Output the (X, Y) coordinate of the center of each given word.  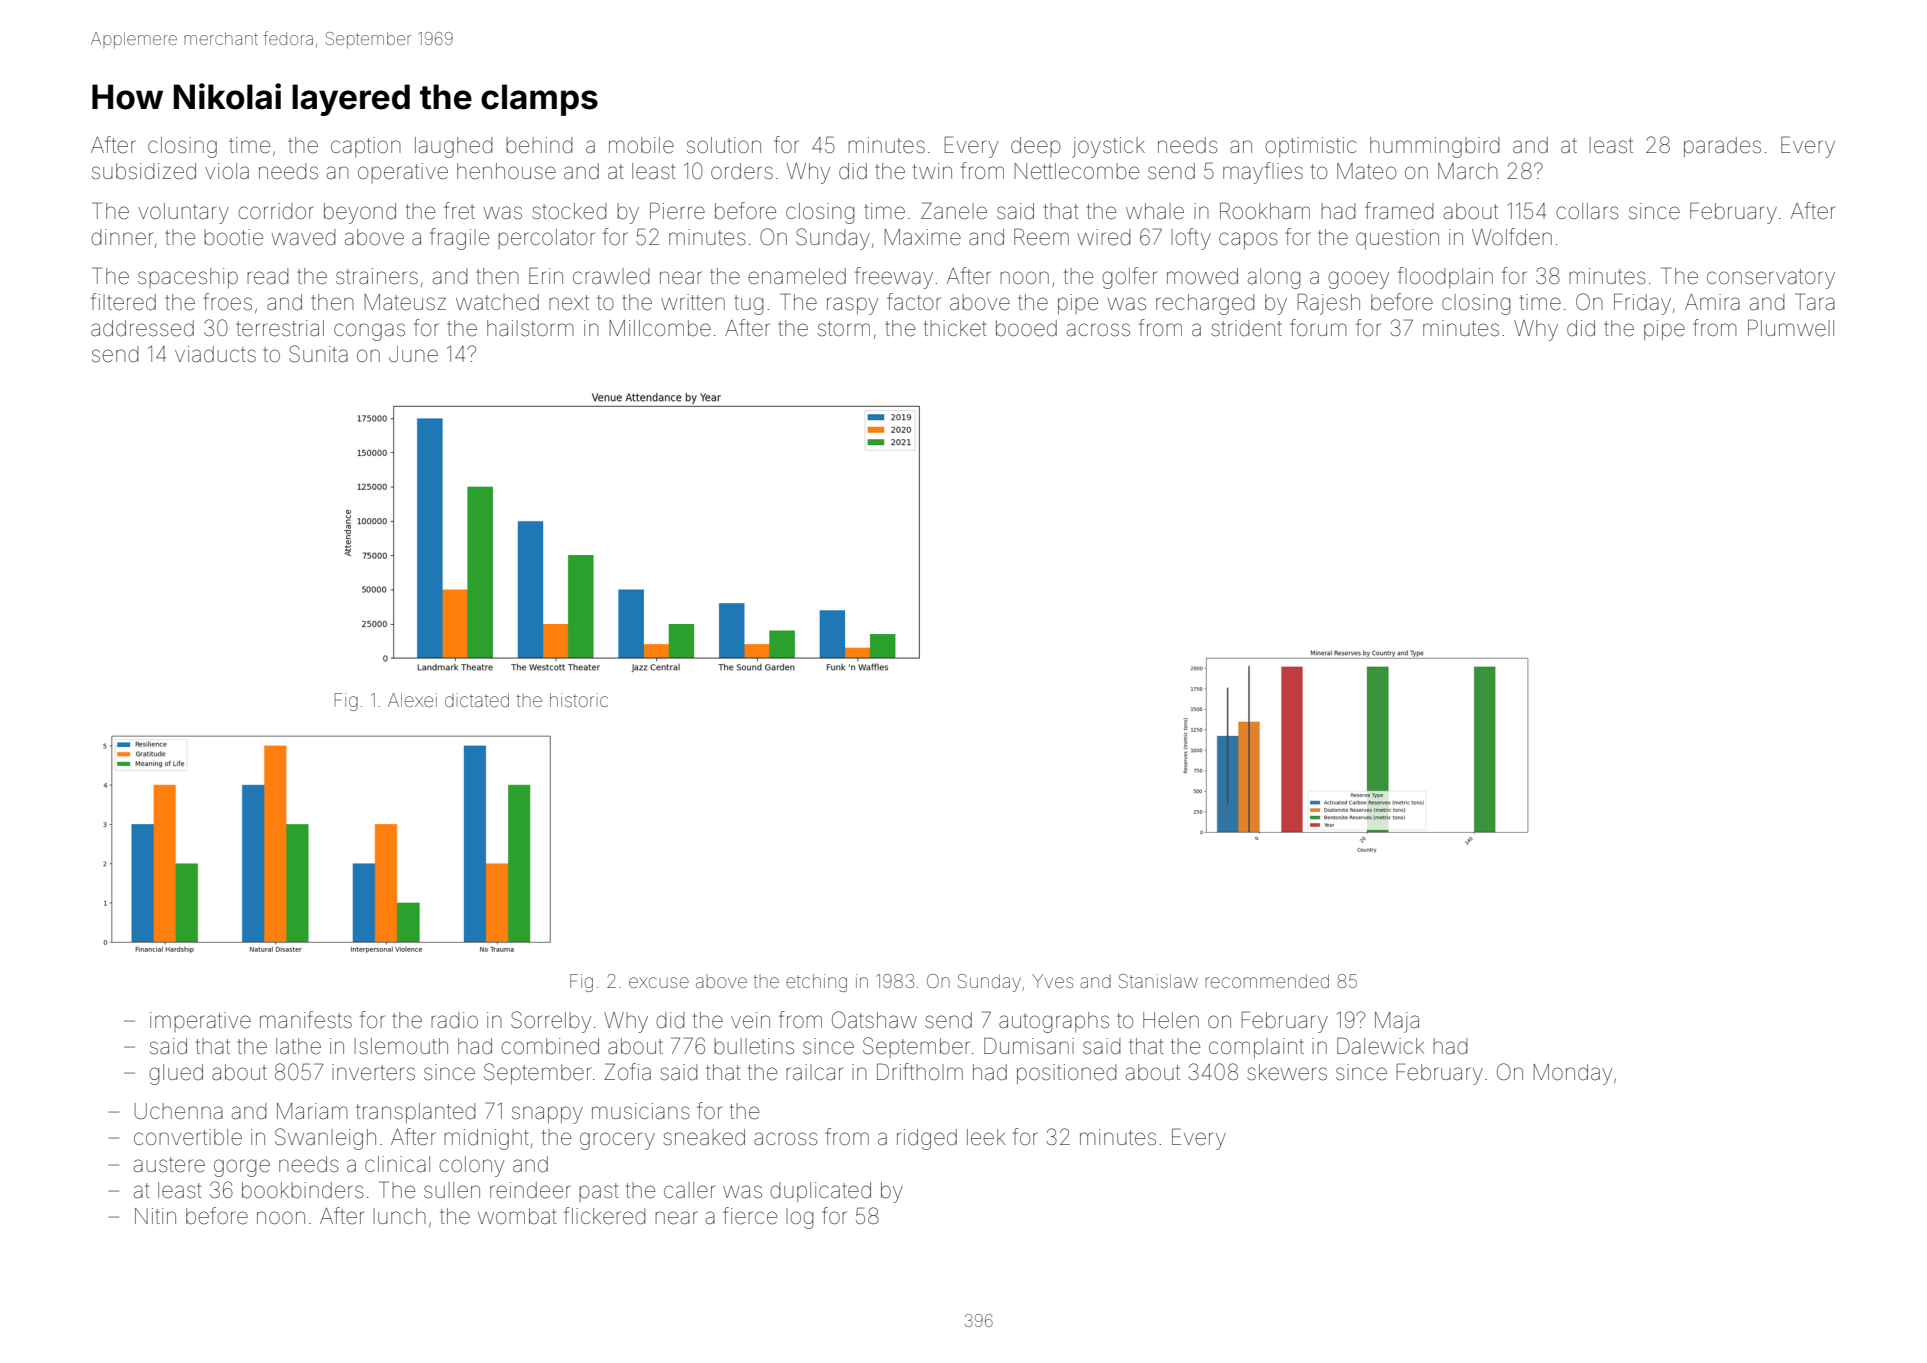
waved (303, 237)
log (799, 1218)
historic (579, 700)
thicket (955, 328)
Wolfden (1512, 237)
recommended (1267, 981)
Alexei (412, 700)
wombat (517, 1216)
